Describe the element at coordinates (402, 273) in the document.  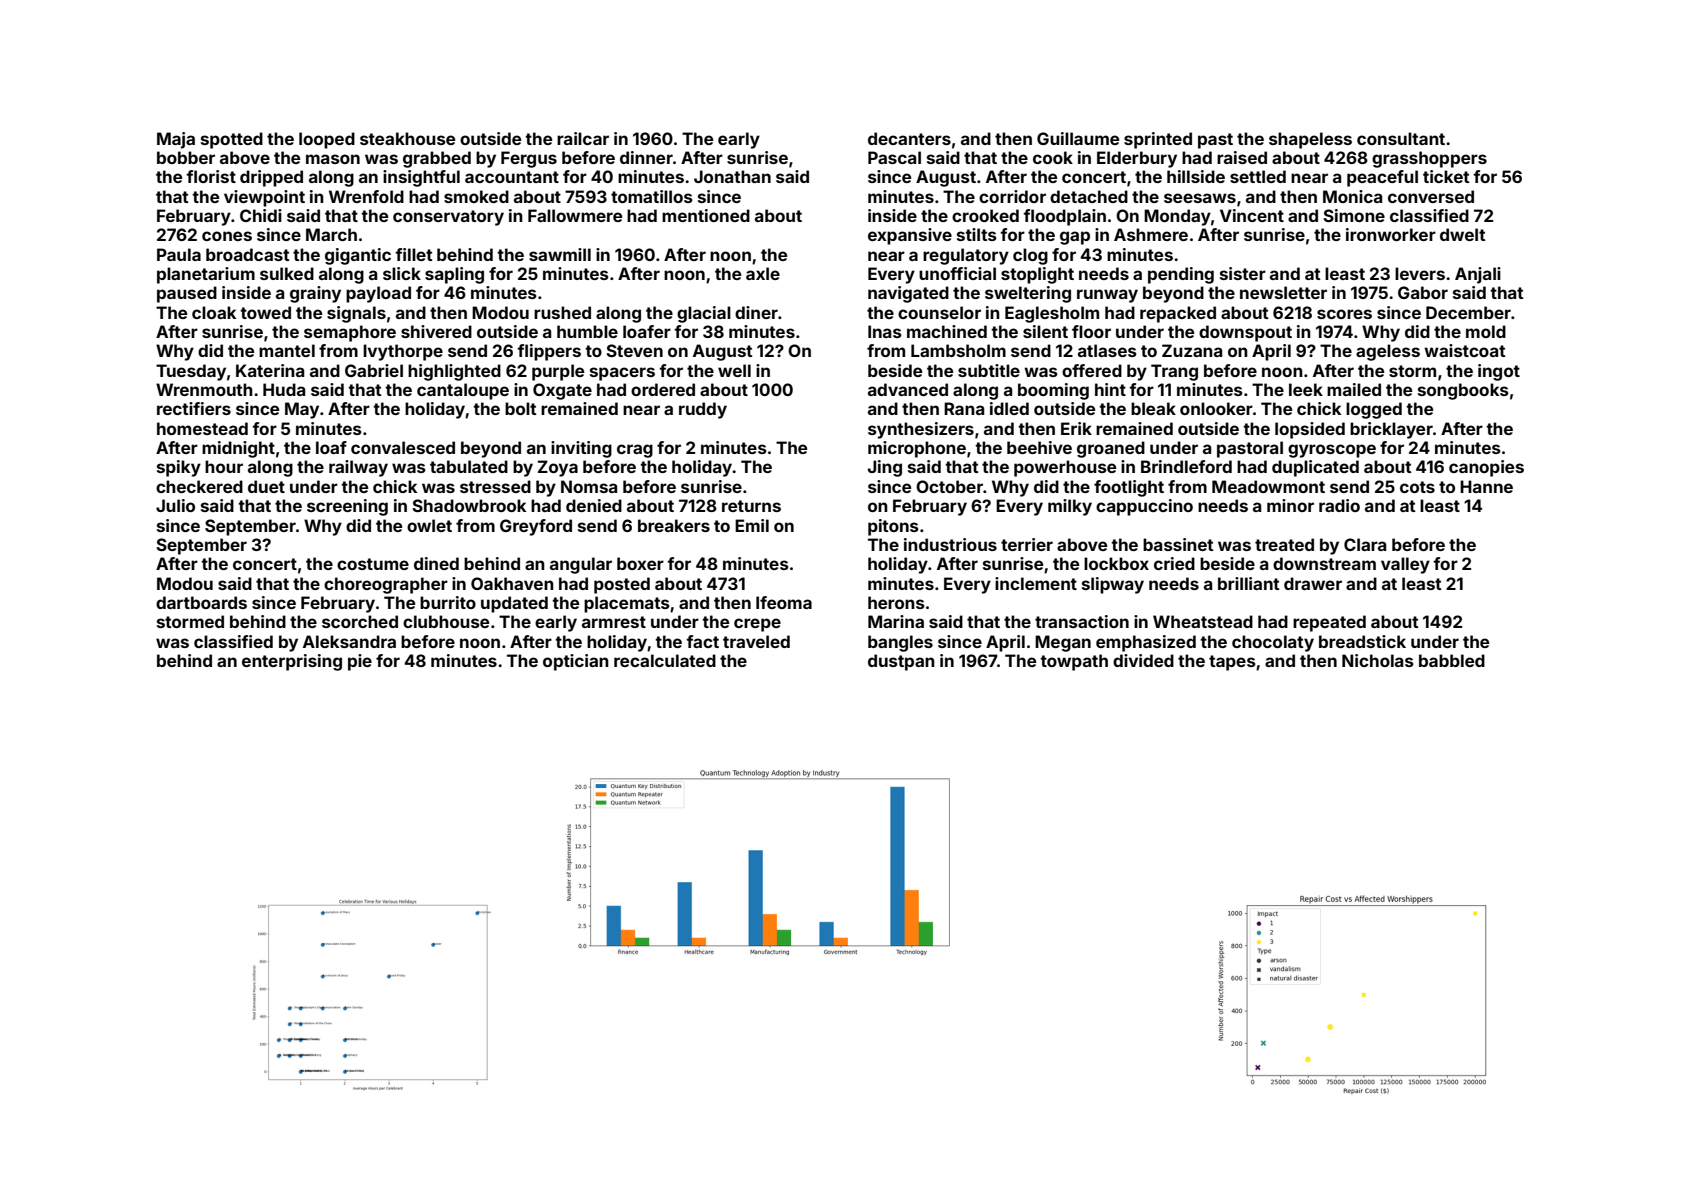
I see `slick` at that location.
